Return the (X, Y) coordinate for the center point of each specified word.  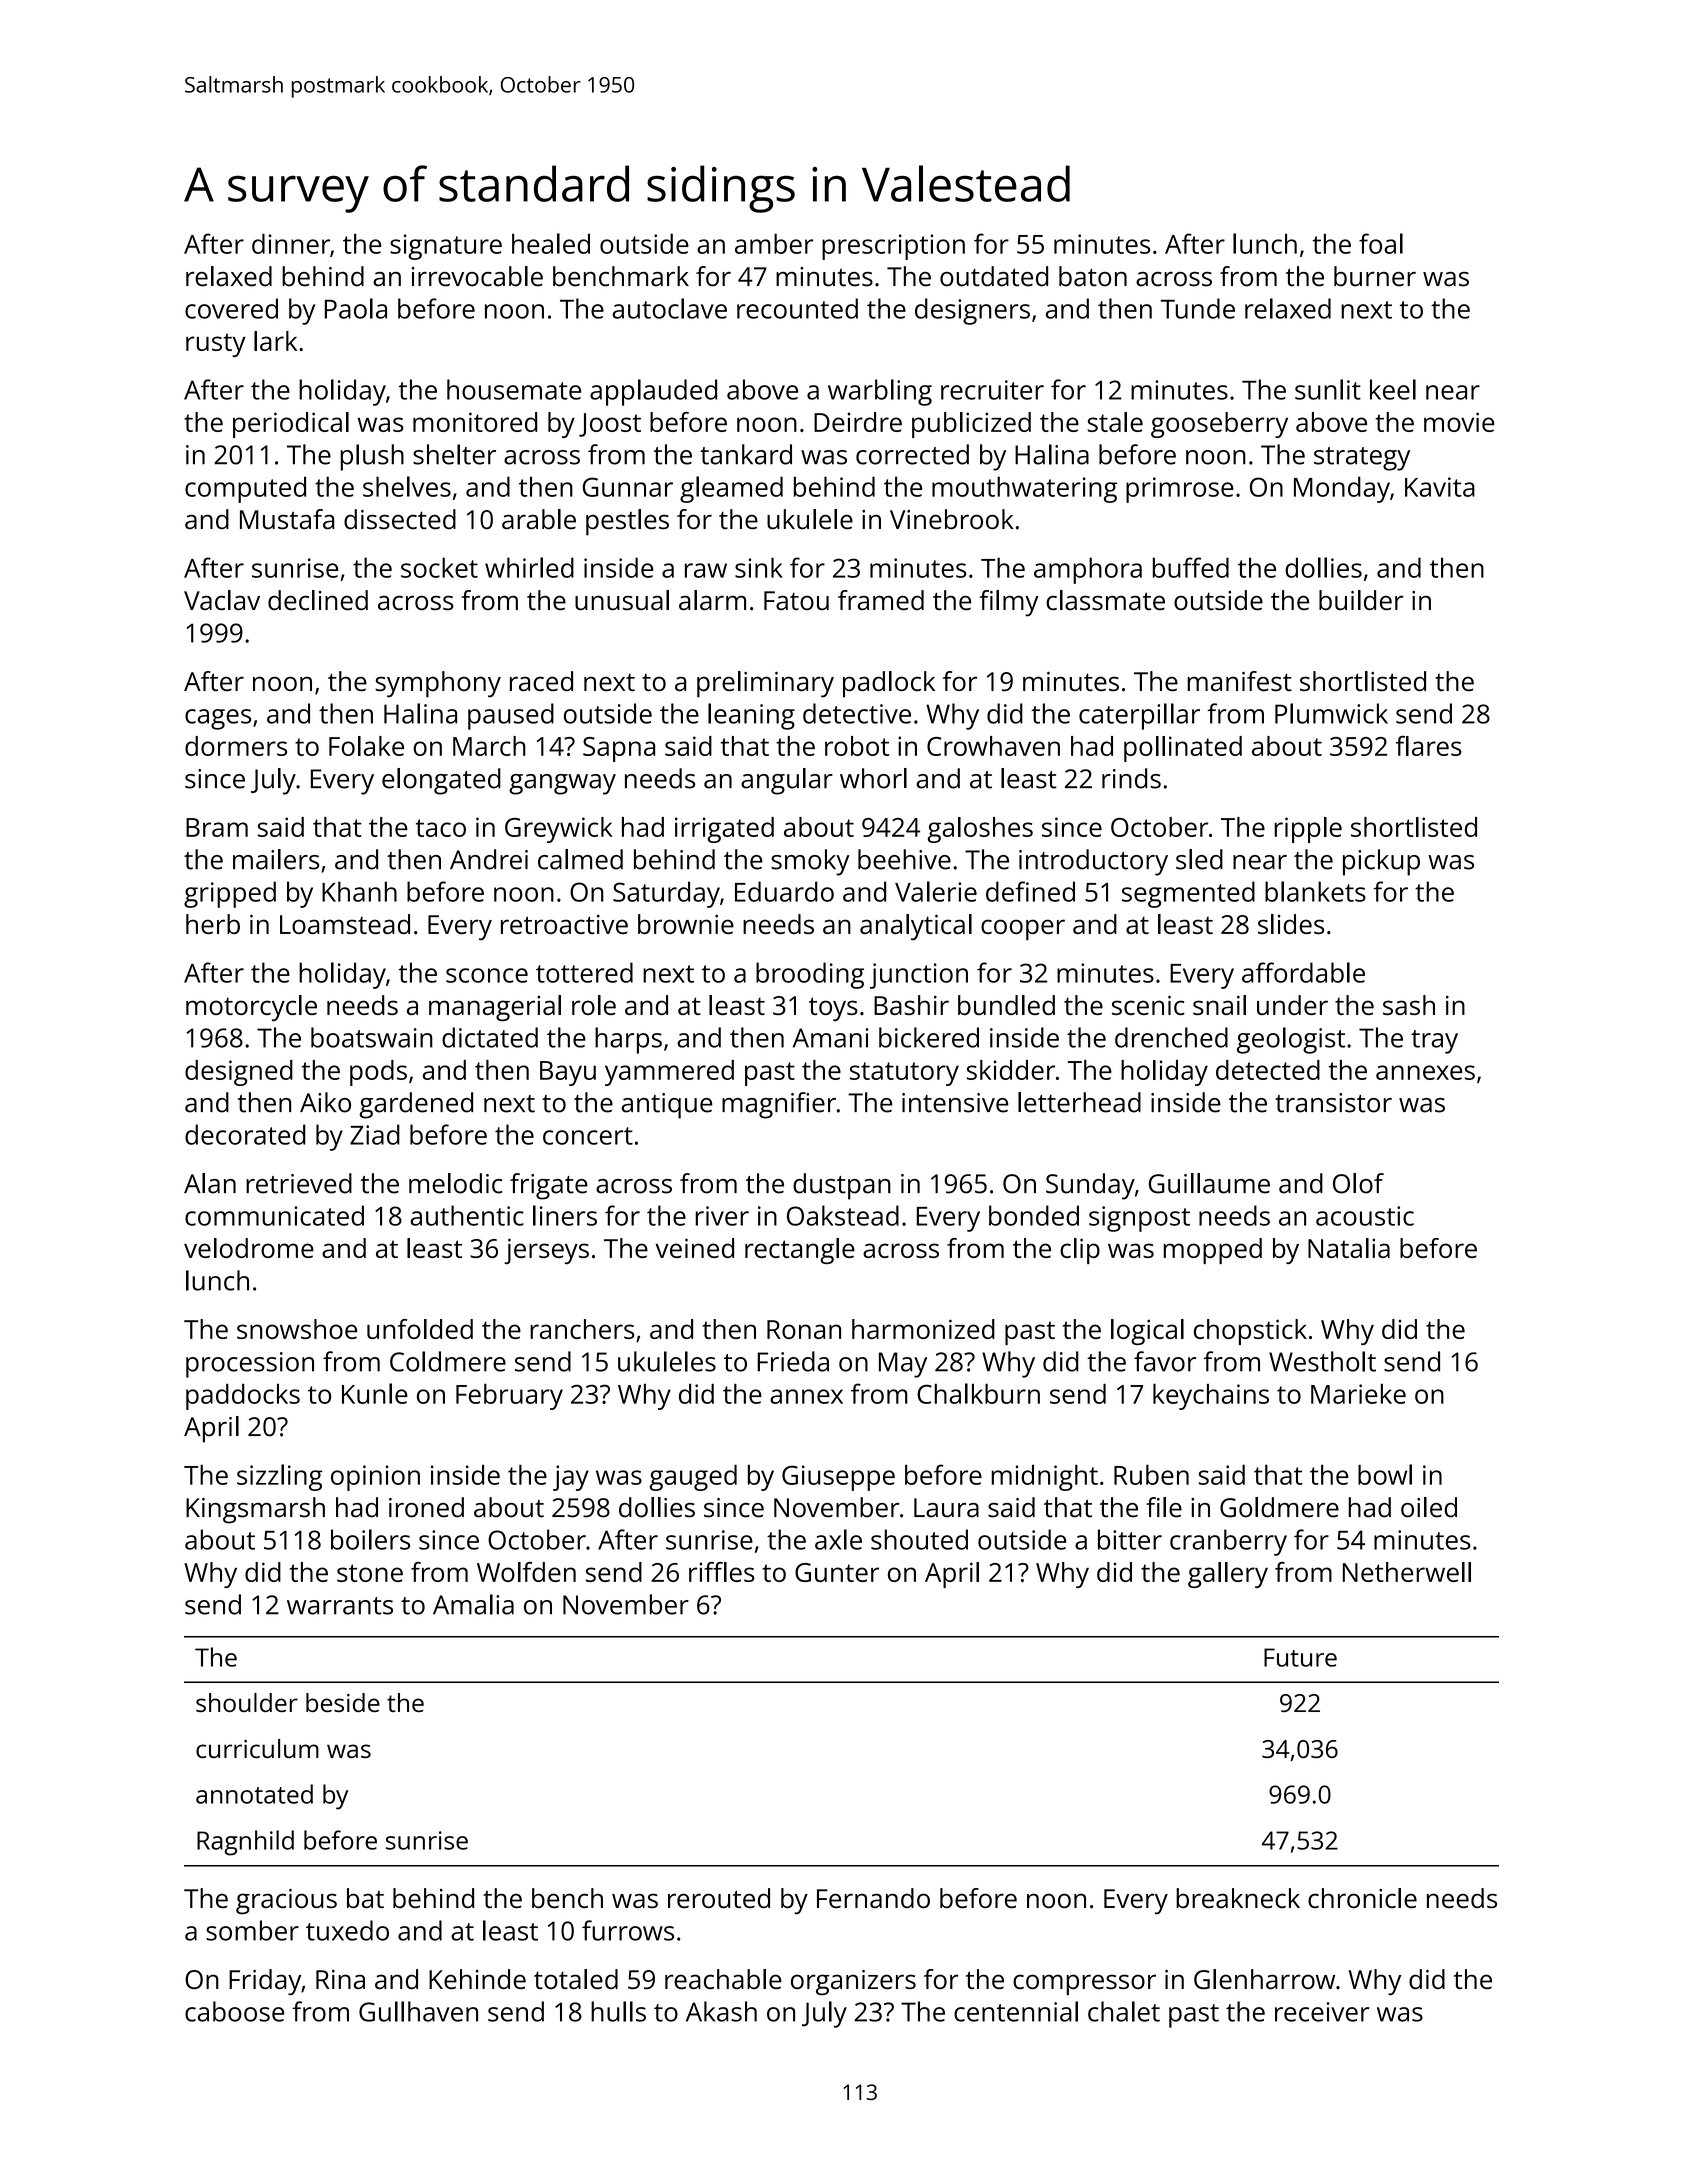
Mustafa (287, 519)
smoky (810, 862)
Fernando (873, 1898)
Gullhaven (418, 2011)
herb (213, 924)
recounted (797, 308)
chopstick (1250, 1332)
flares (1429, 746)
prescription (893, 247)
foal (1381, 243)
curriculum (257, 1748)
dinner (291, 243)
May (903, 1365)
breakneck (1238, 1898)
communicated (274, 1215)
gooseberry (1219, 425)
